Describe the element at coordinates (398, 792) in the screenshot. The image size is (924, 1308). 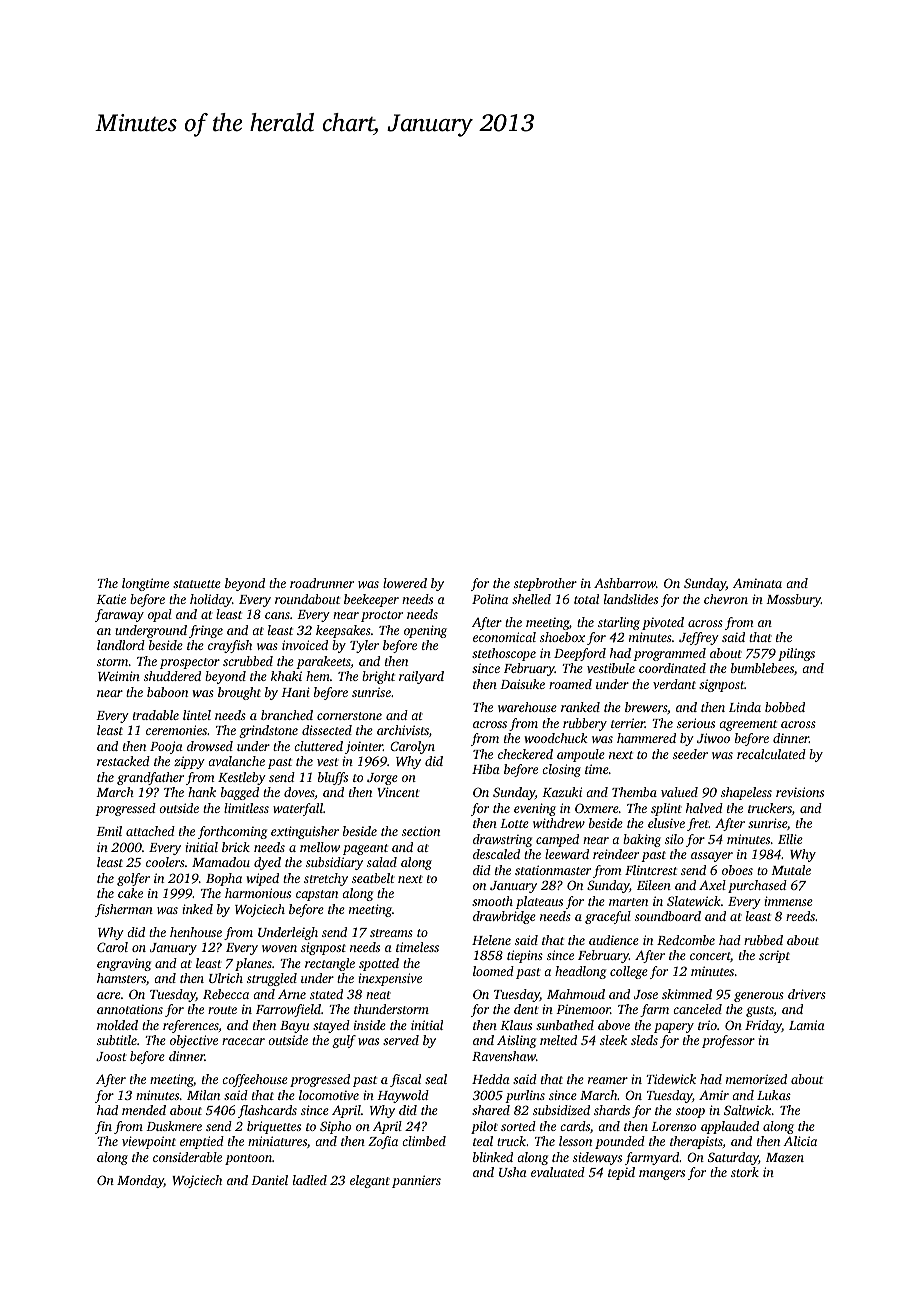
I see `Vincent` at that location.
